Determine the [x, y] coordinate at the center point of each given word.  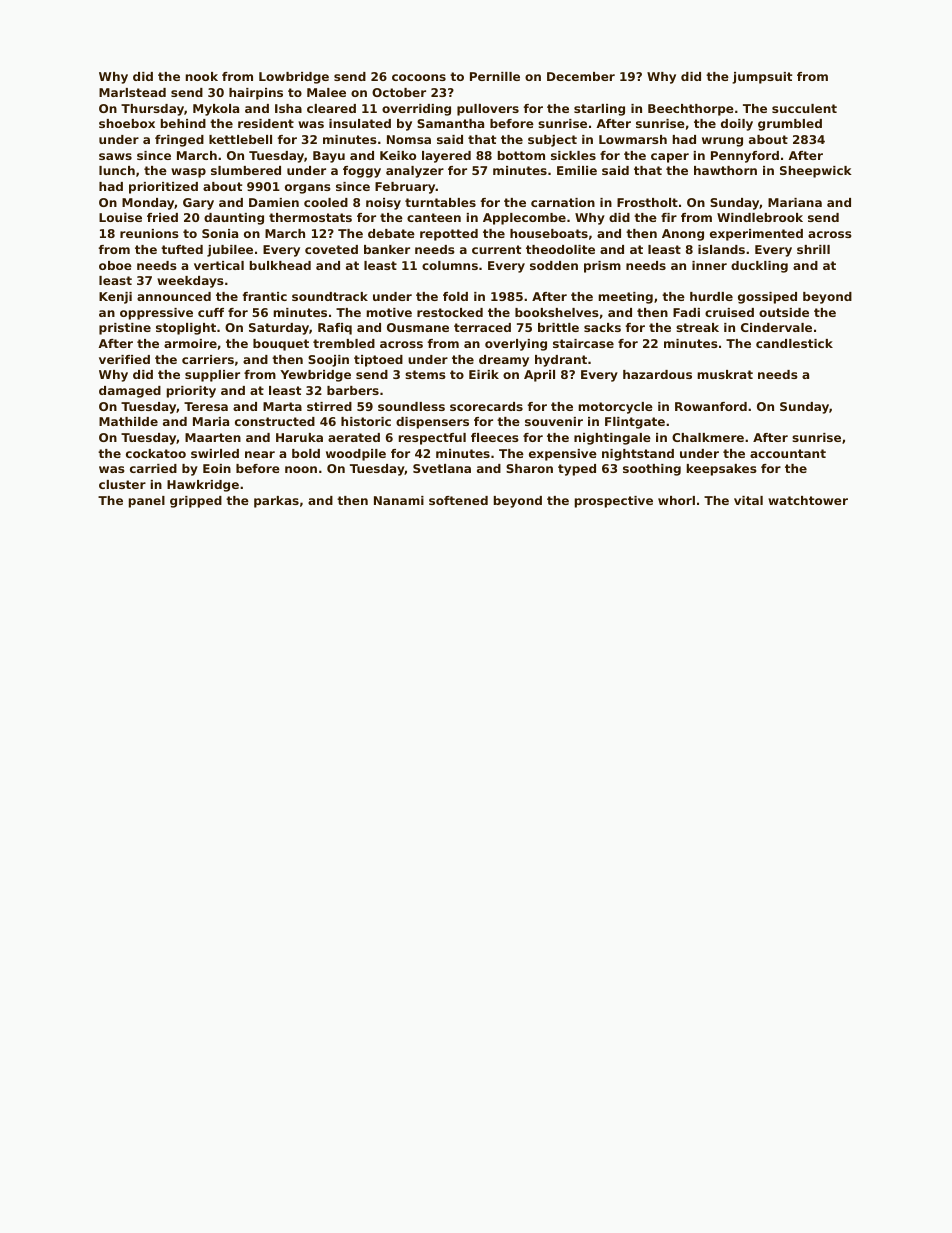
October [399, 92]
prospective [614, 502]
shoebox [127, 123]
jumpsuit [762, 78]
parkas [276, 502]
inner [709, 265]
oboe [115, 265]
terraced [482, 327]
